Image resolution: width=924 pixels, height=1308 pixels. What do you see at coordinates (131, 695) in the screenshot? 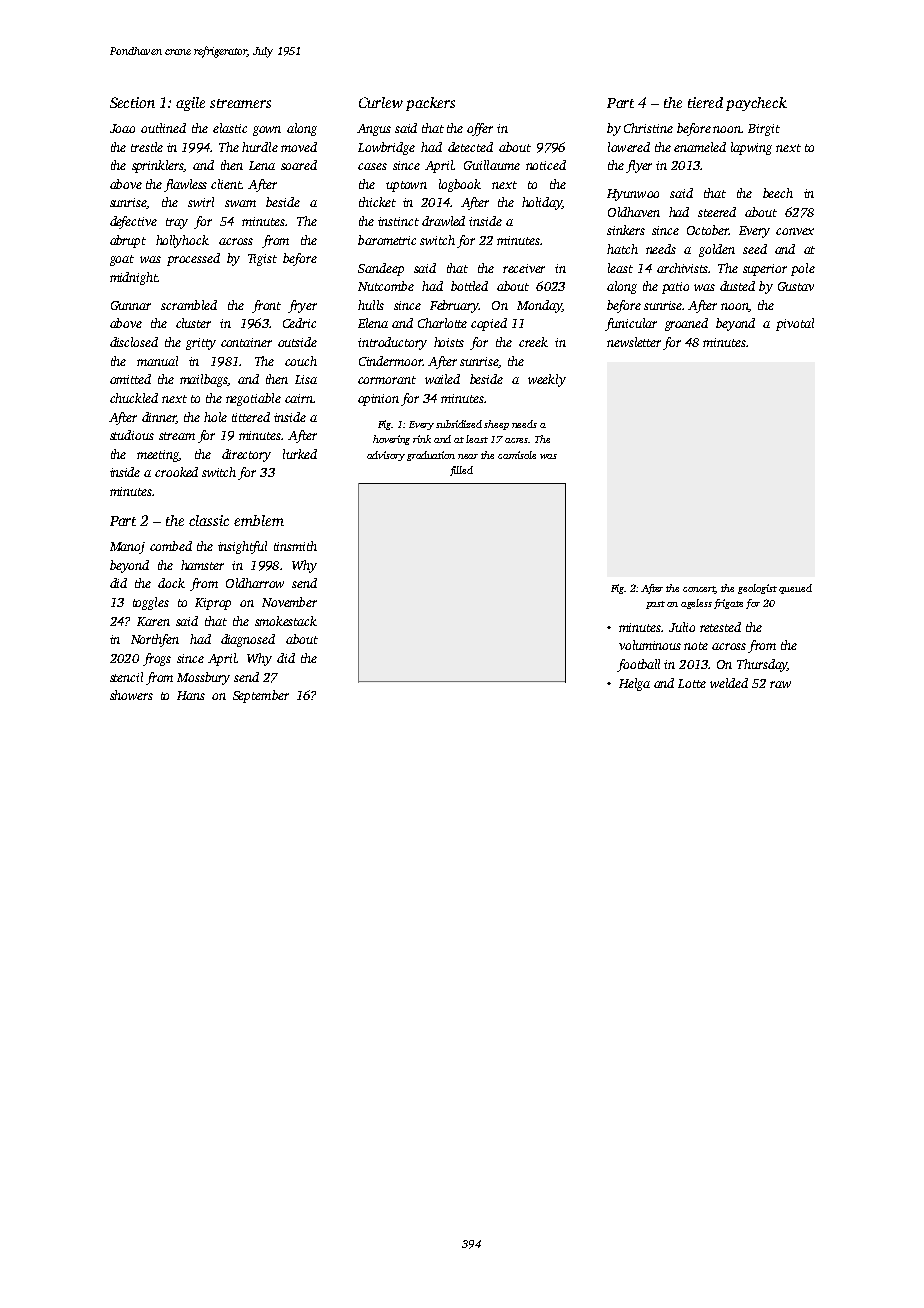
I see `showers` at bounding box center [131, 695].
